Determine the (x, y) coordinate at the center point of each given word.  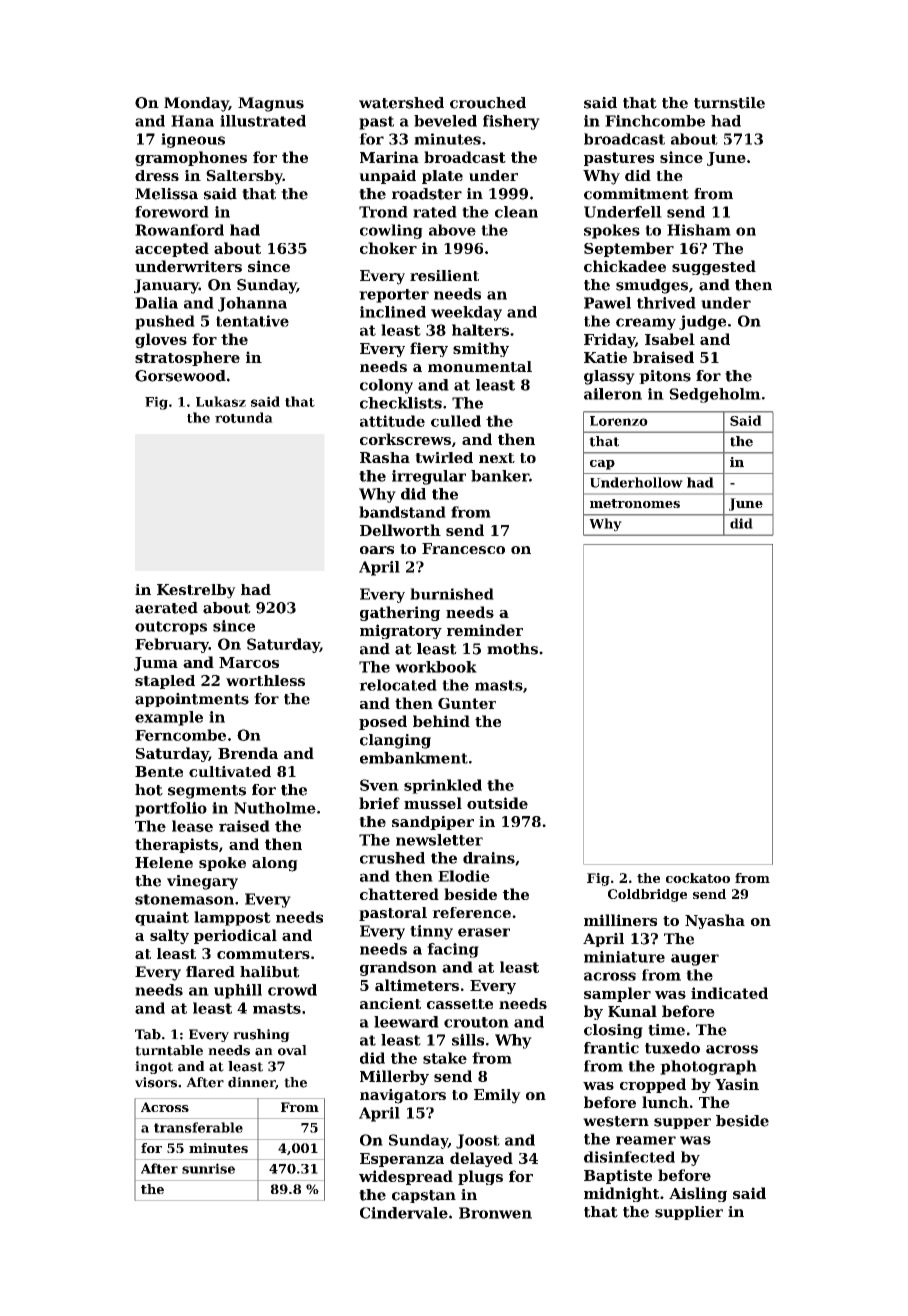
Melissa (166, 194)
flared (210, 972)
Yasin (737, 1084)
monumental (480, 366)
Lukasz (221, 401)
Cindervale (404, 1213)
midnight (621, 1194)
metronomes (635, 503)
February (172, 645)
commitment (636, 194)
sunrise (208, 1168)
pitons (665, 377)
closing (613, 1031)
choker (388, 248)
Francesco (463, 548)
